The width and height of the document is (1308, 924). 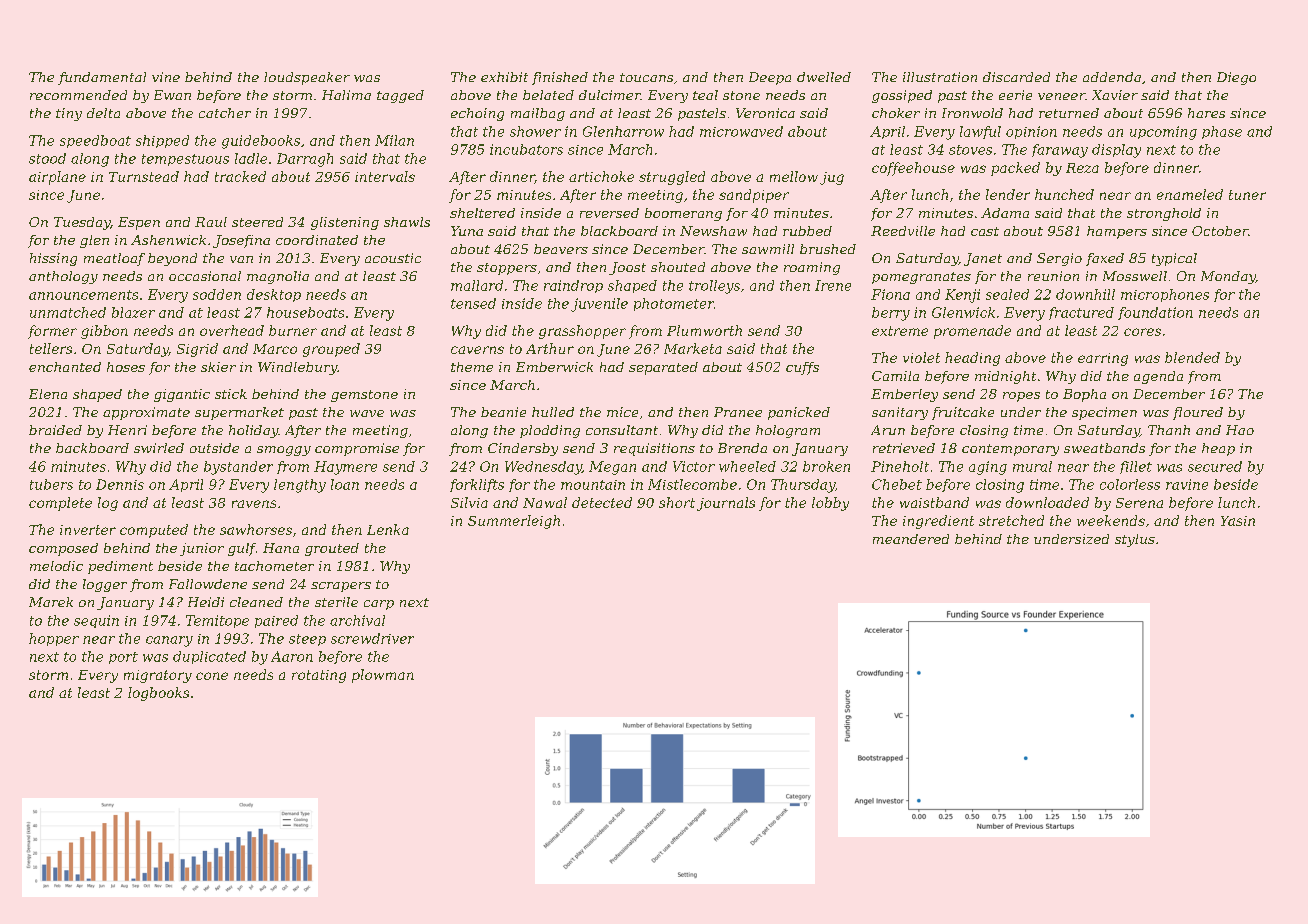 I want to click on migratory, so click(x=158, y=676).
